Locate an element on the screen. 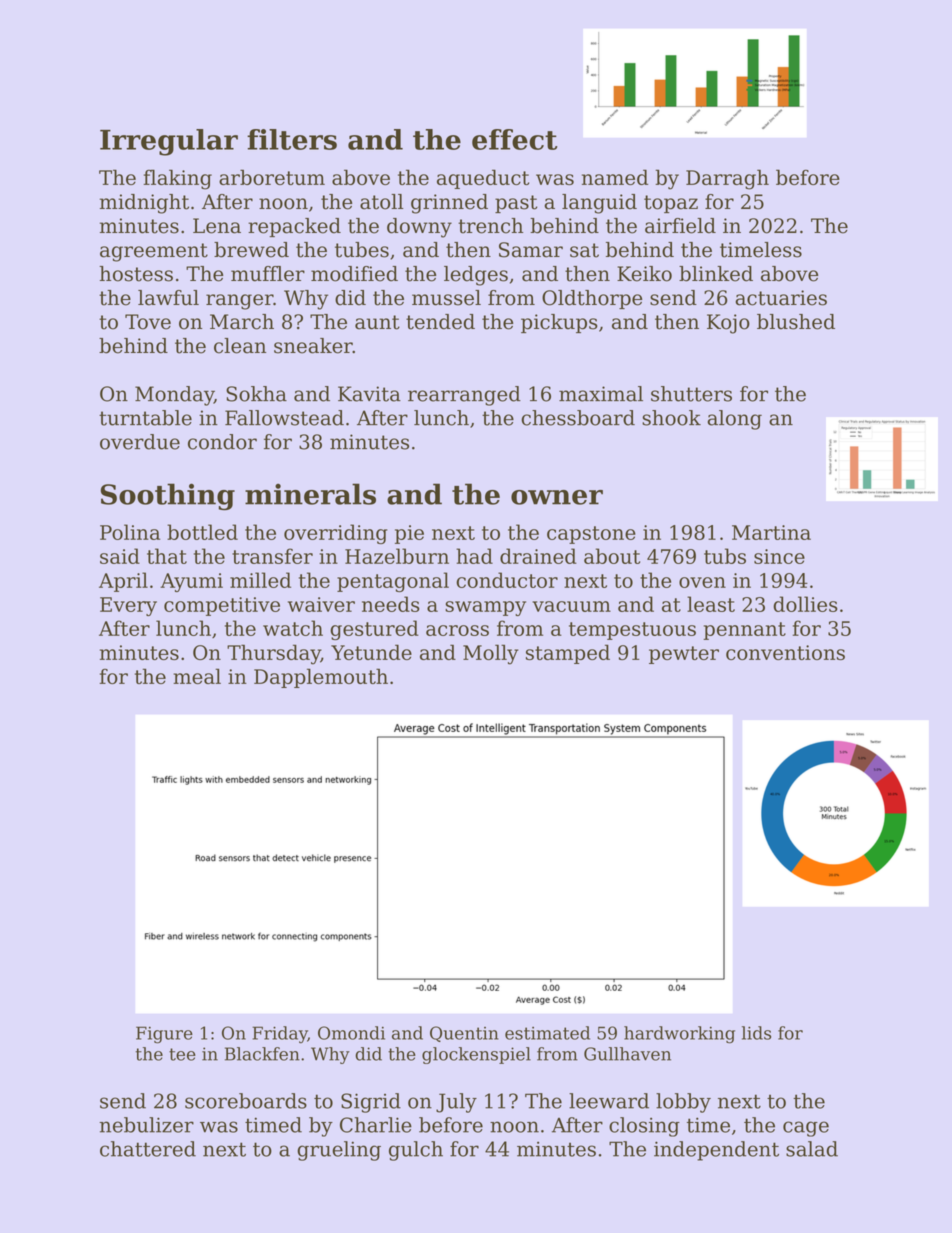 Image resolution: width=952 pixels, height=1233 pixels. stamped is located at coordinates (568, 654).
